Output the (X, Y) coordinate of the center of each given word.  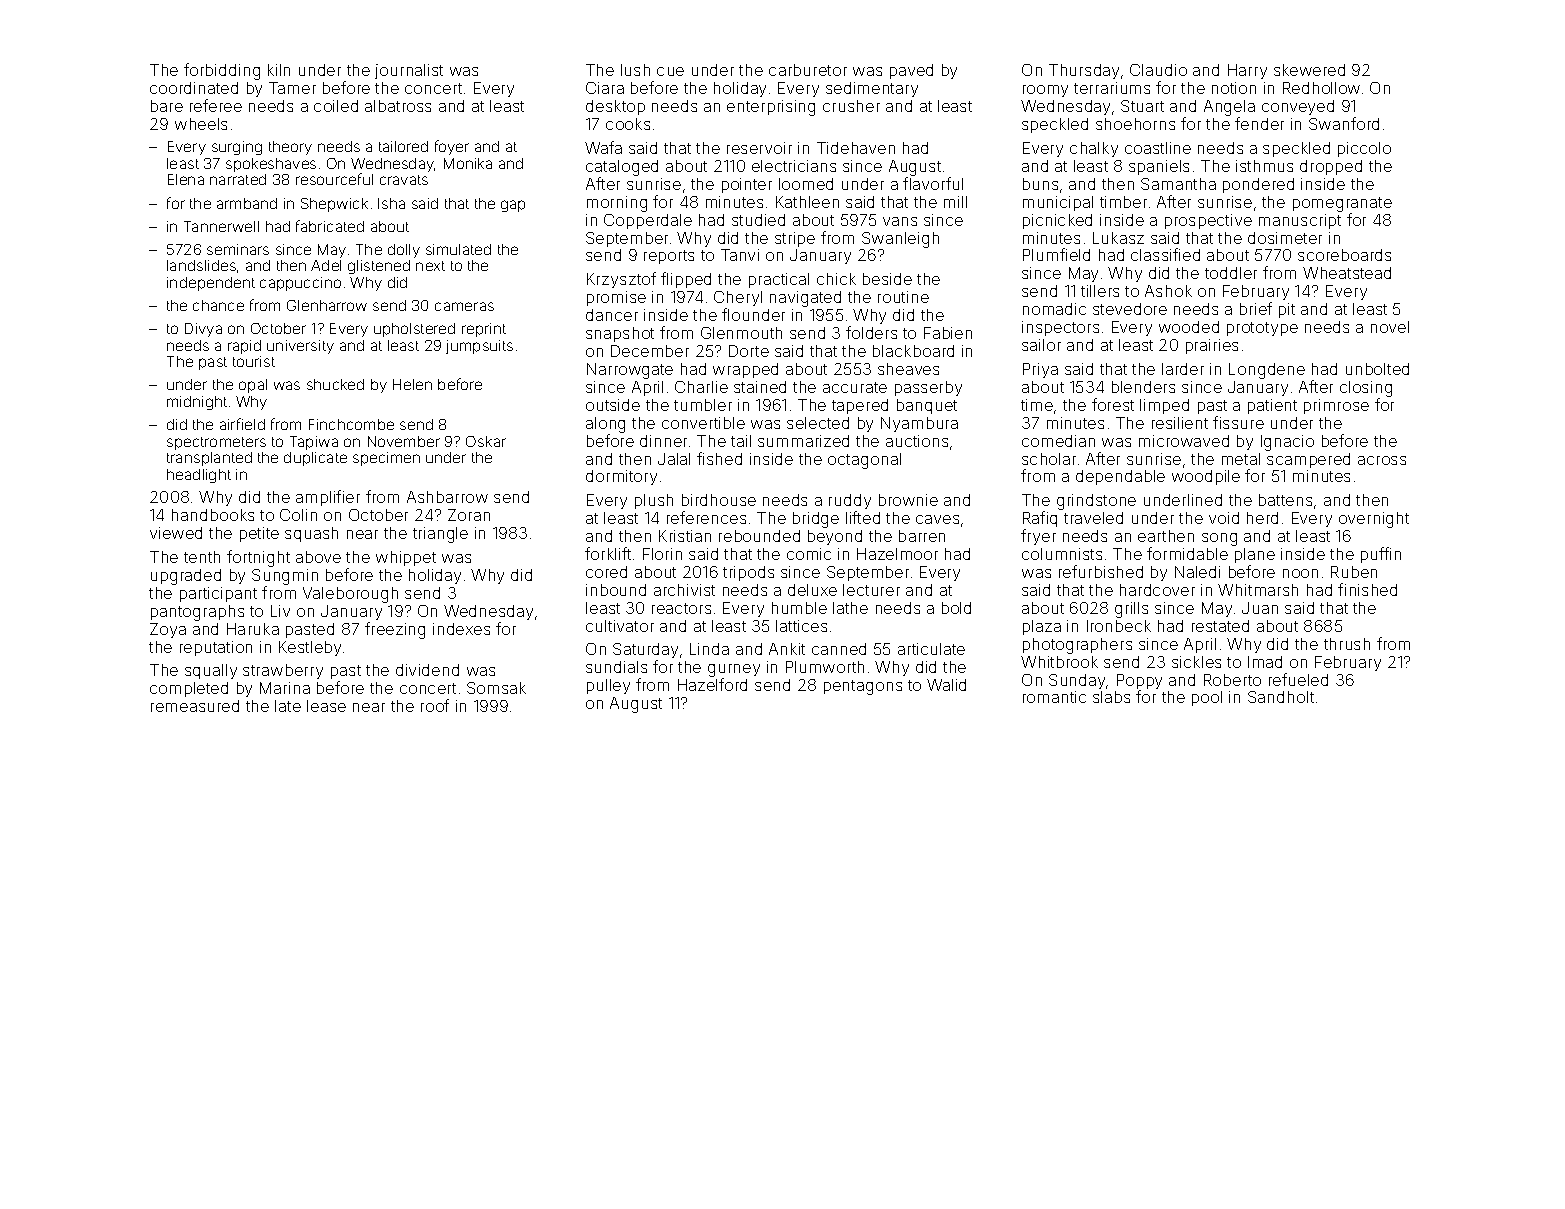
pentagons (863, 687)
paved (911, 71)
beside (887, 279)
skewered (1309, 70)
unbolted (1377, 369)
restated (1220, 626)
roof (435, 705)
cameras (464, 306)
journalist (409, 71)
